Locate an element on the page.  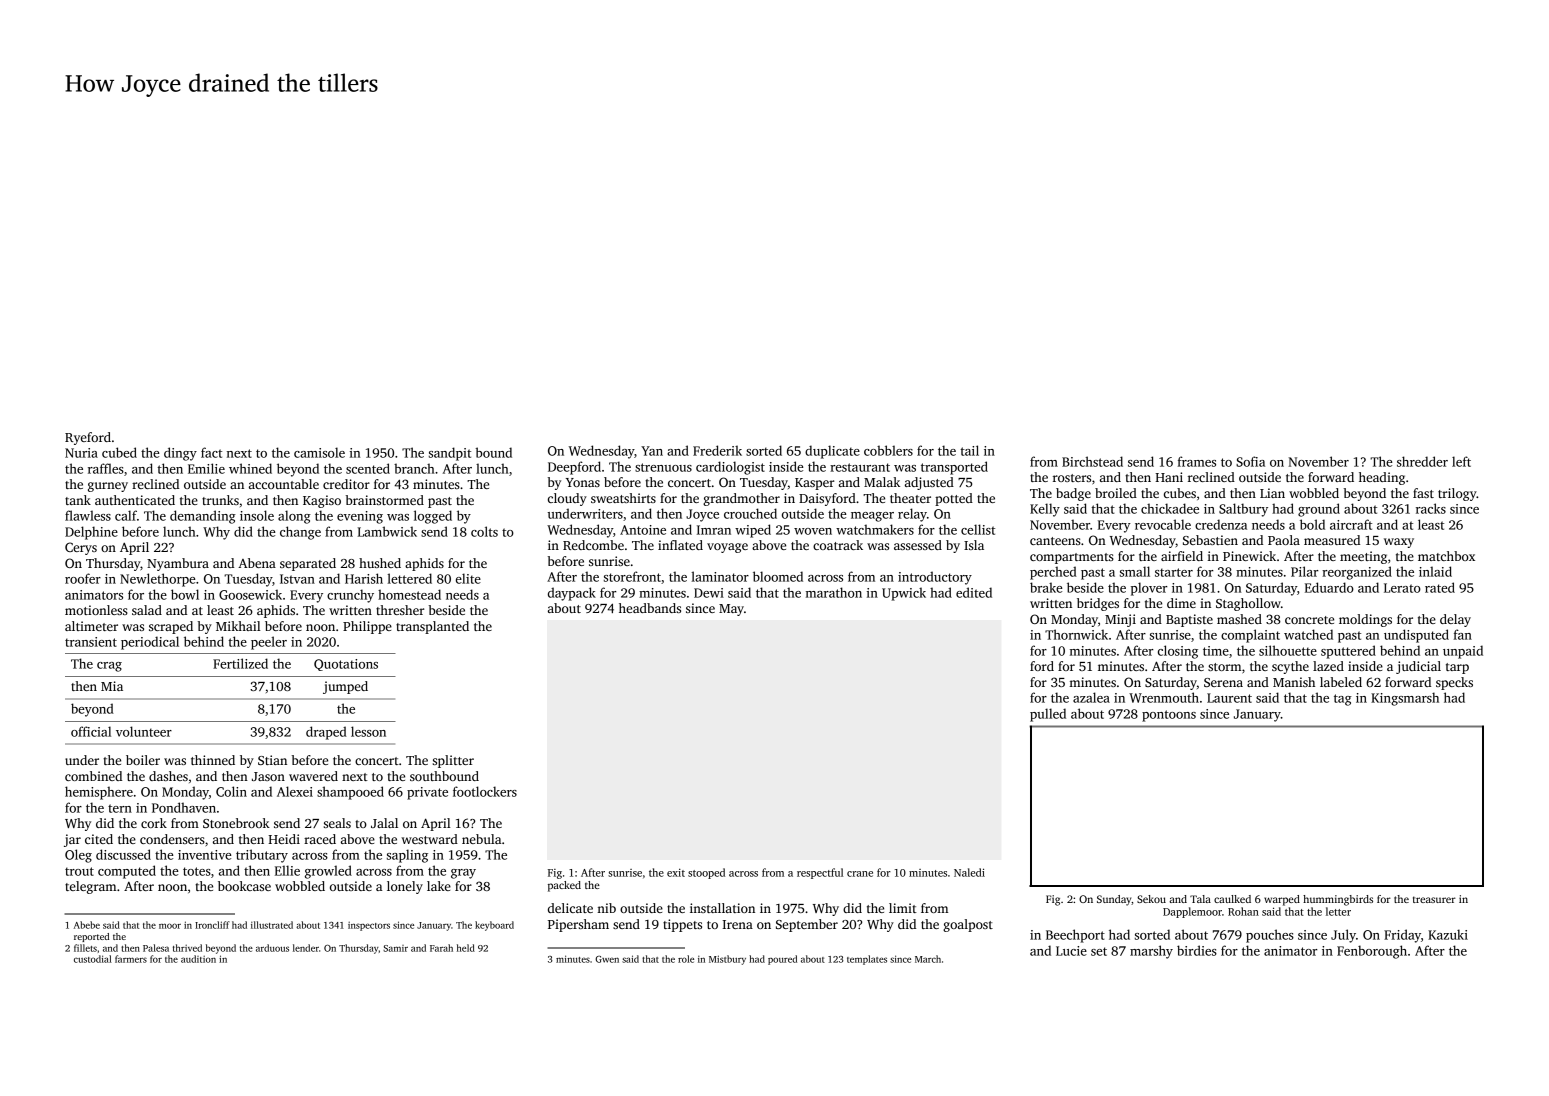
matchbox is located at coordinates (1446, 556).
